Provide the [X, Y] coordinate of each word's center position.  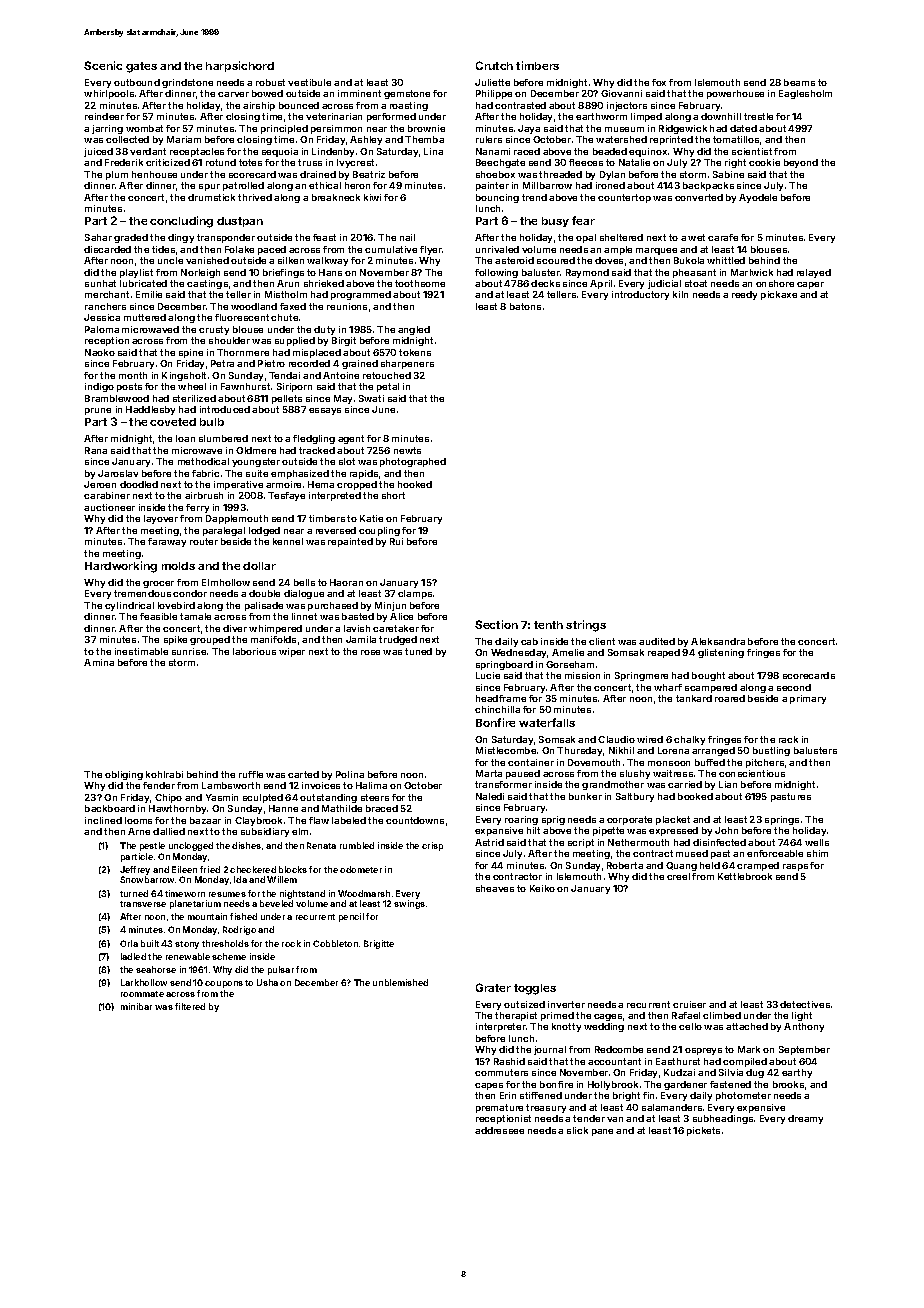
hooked [415, 484]
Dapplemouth [237, 519]
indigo [99, 387]
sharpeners [407, 364]
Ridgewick [683, 129]
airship [259, 106]
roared [730, 698]
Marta [489, 773]
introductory [640, 295]
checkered [253, 869]
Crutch [494, 65]
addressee [499, 1130]
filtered [190, 1006]
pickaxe [779, 295]
